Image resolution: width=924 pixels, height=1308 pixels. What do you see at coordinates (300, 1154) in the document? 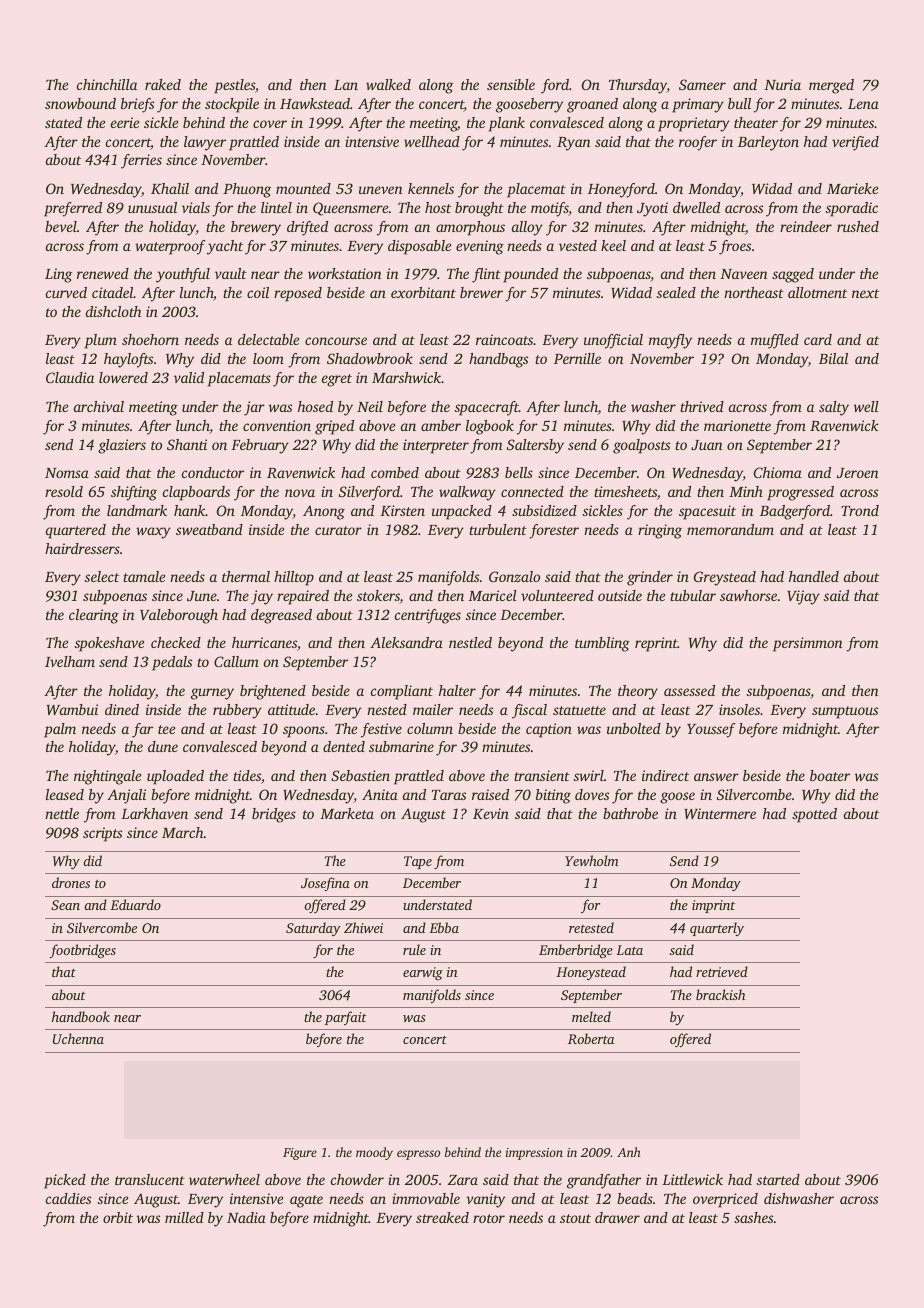
I see `Figure` at bounding box center [300, 1154].
